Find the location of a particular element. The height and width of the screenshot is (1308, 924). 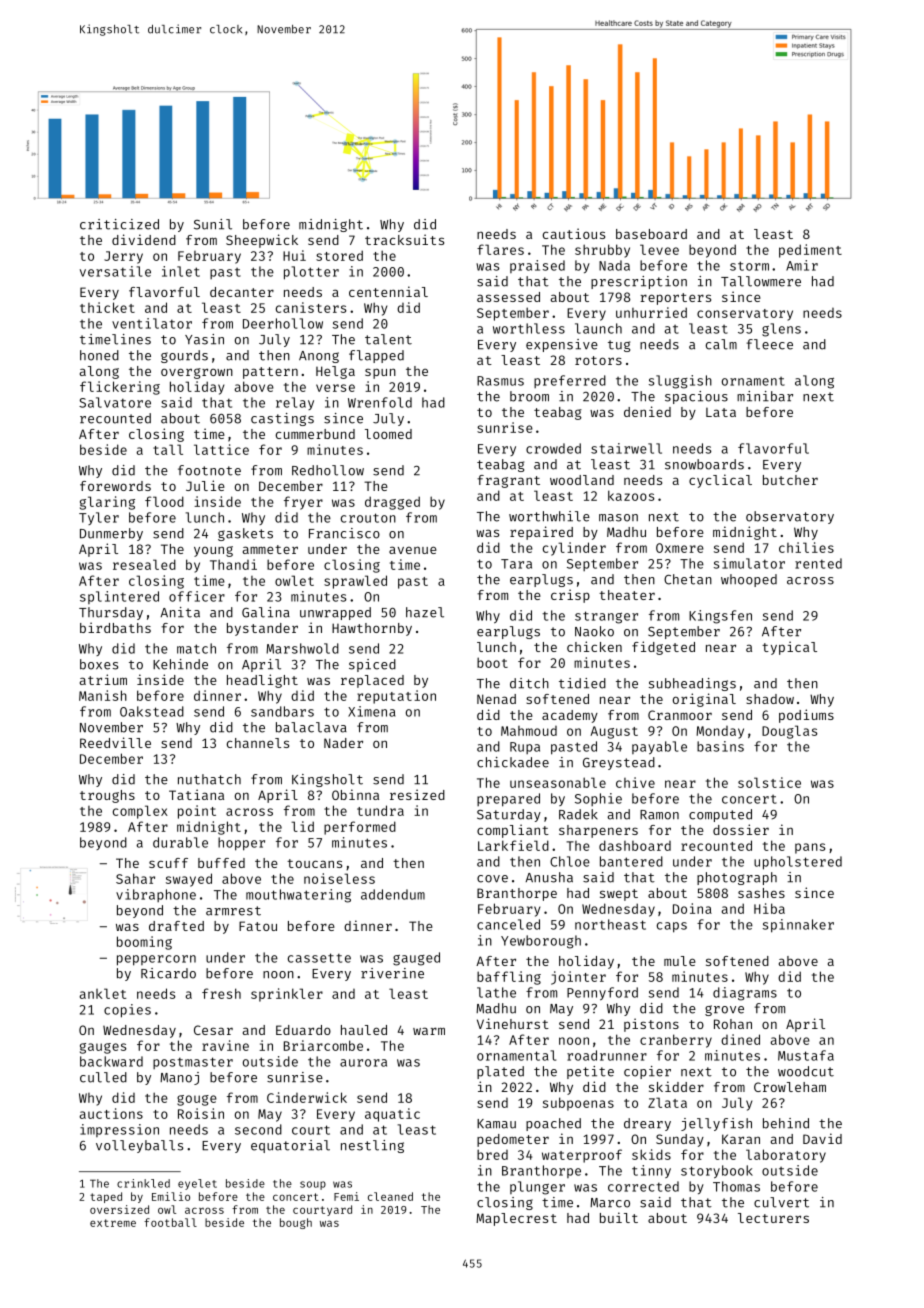

extreme is located at coordinates (113, 1223).
